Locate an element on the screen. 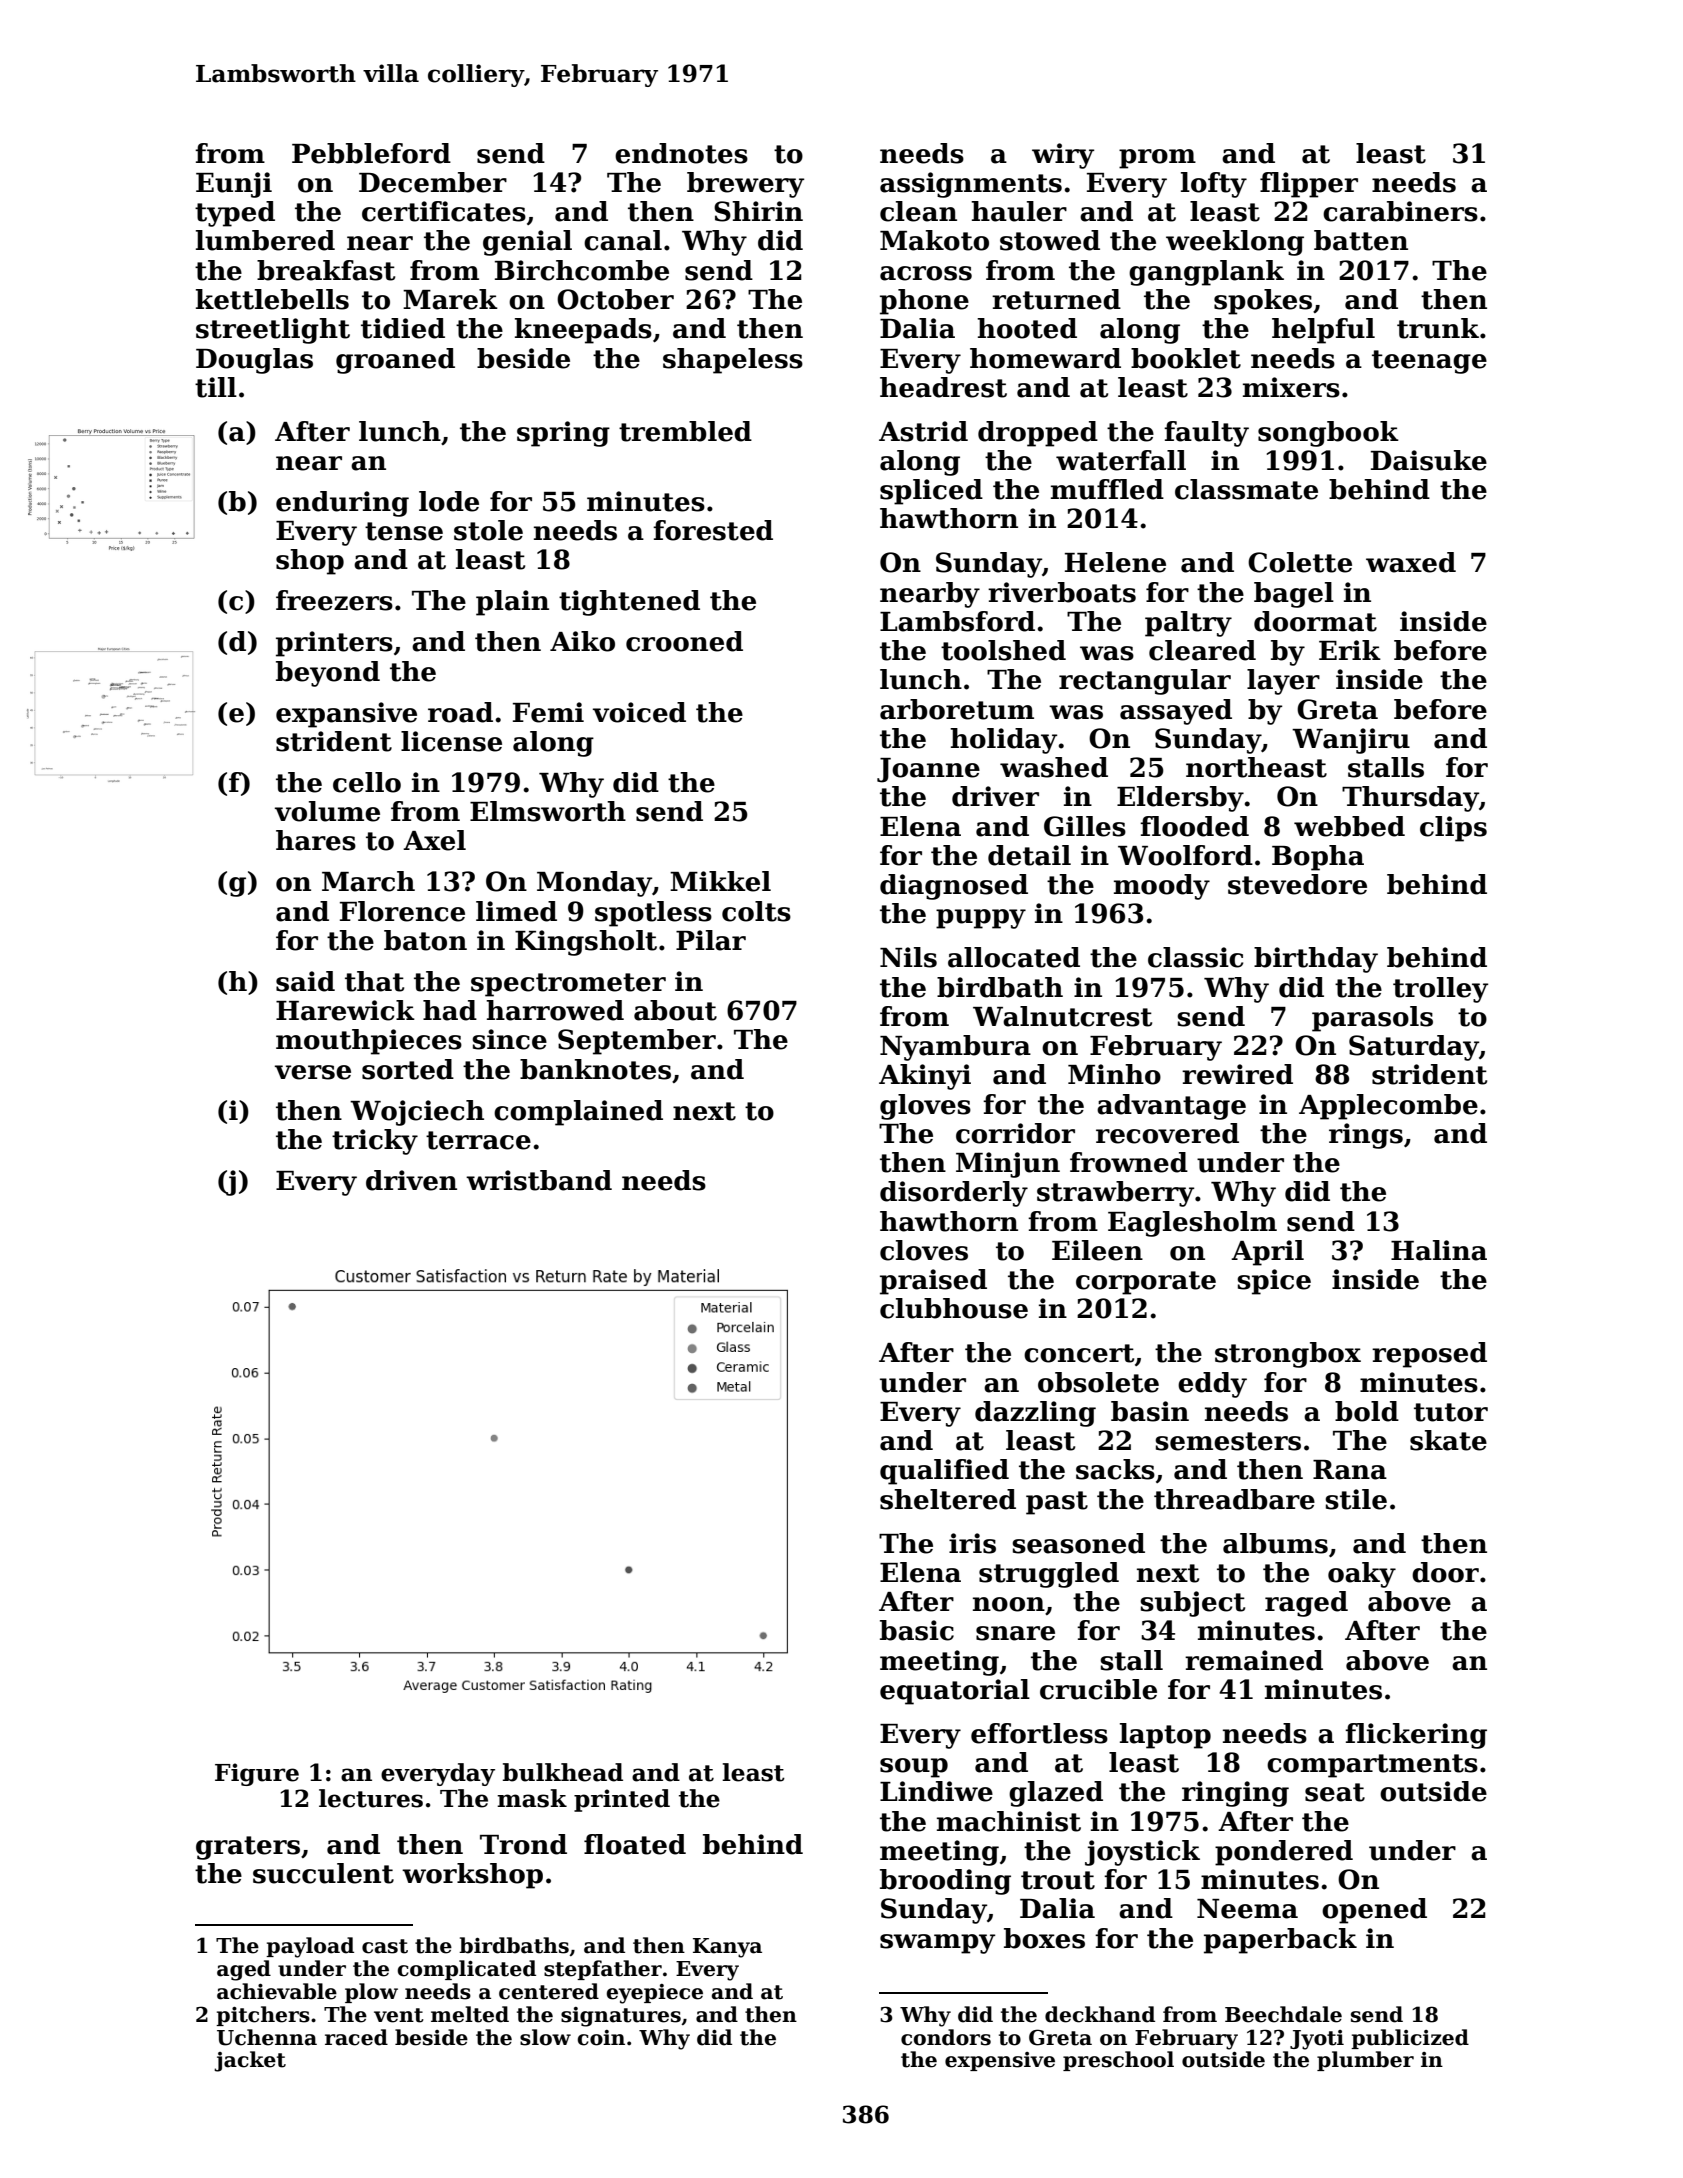  lectures is located at coordinates (371, 1798).
